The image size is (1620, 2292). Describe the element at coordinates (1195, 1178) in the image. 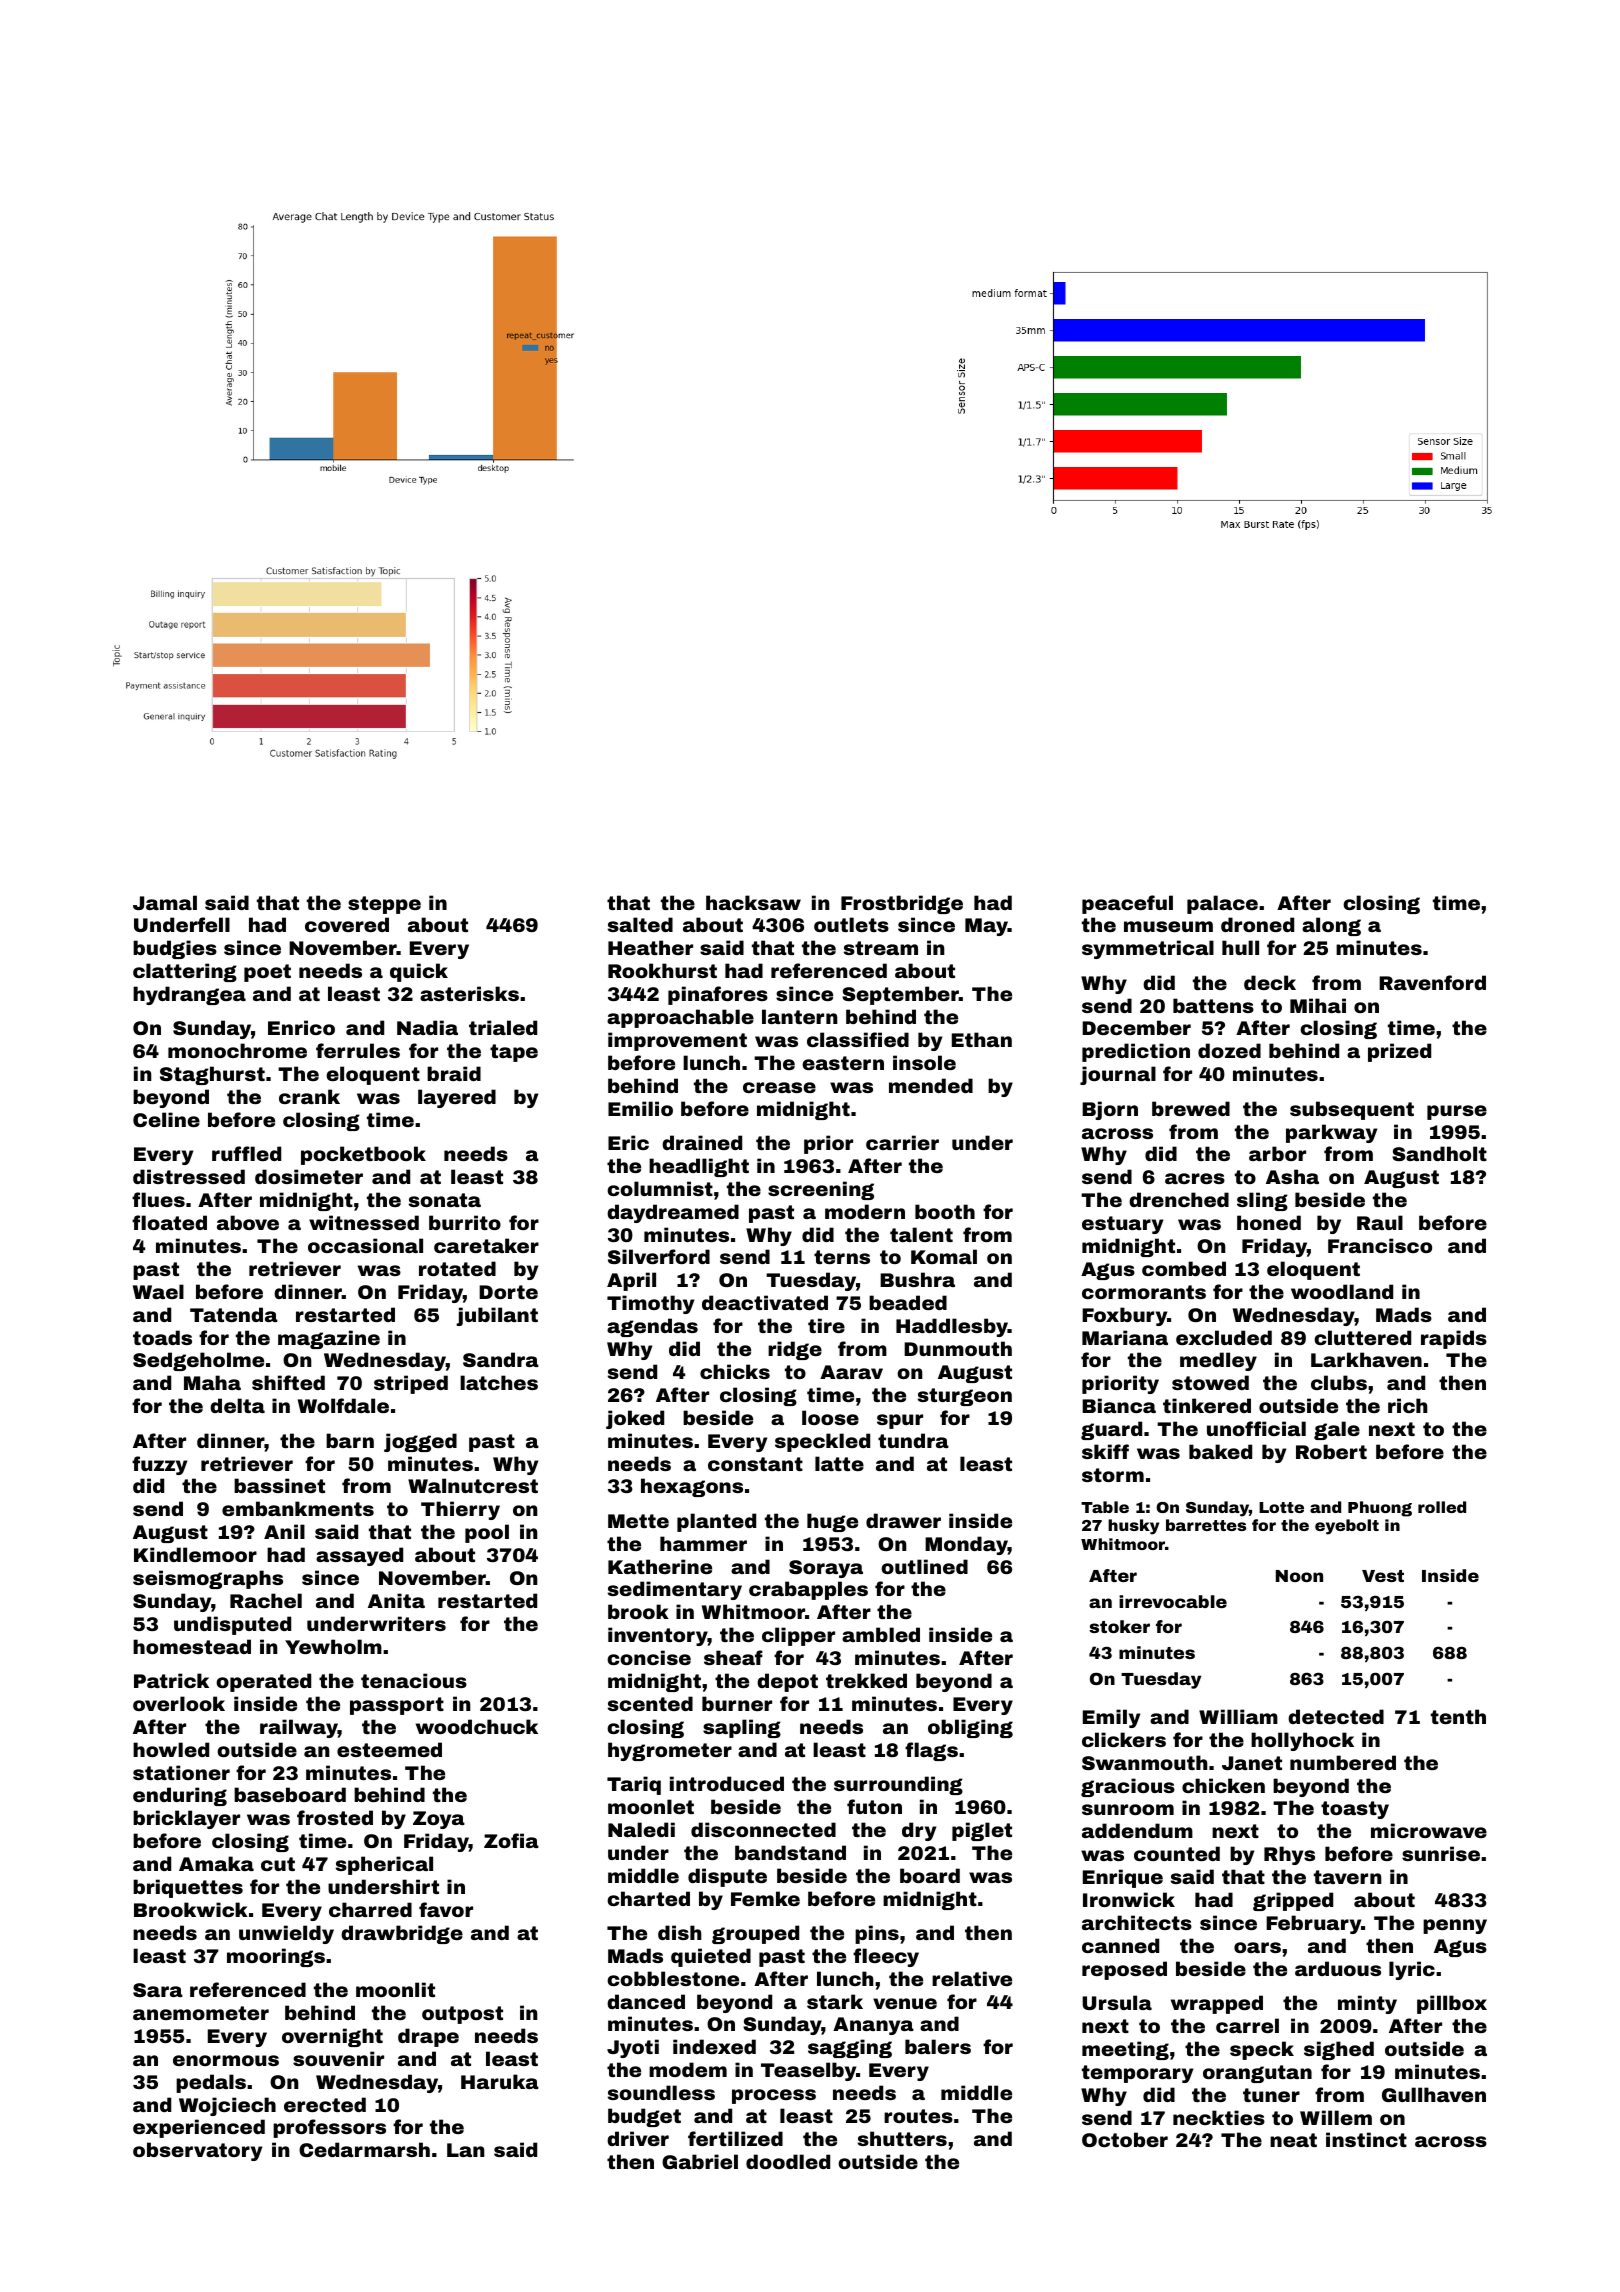

I see `acres` at that location.
